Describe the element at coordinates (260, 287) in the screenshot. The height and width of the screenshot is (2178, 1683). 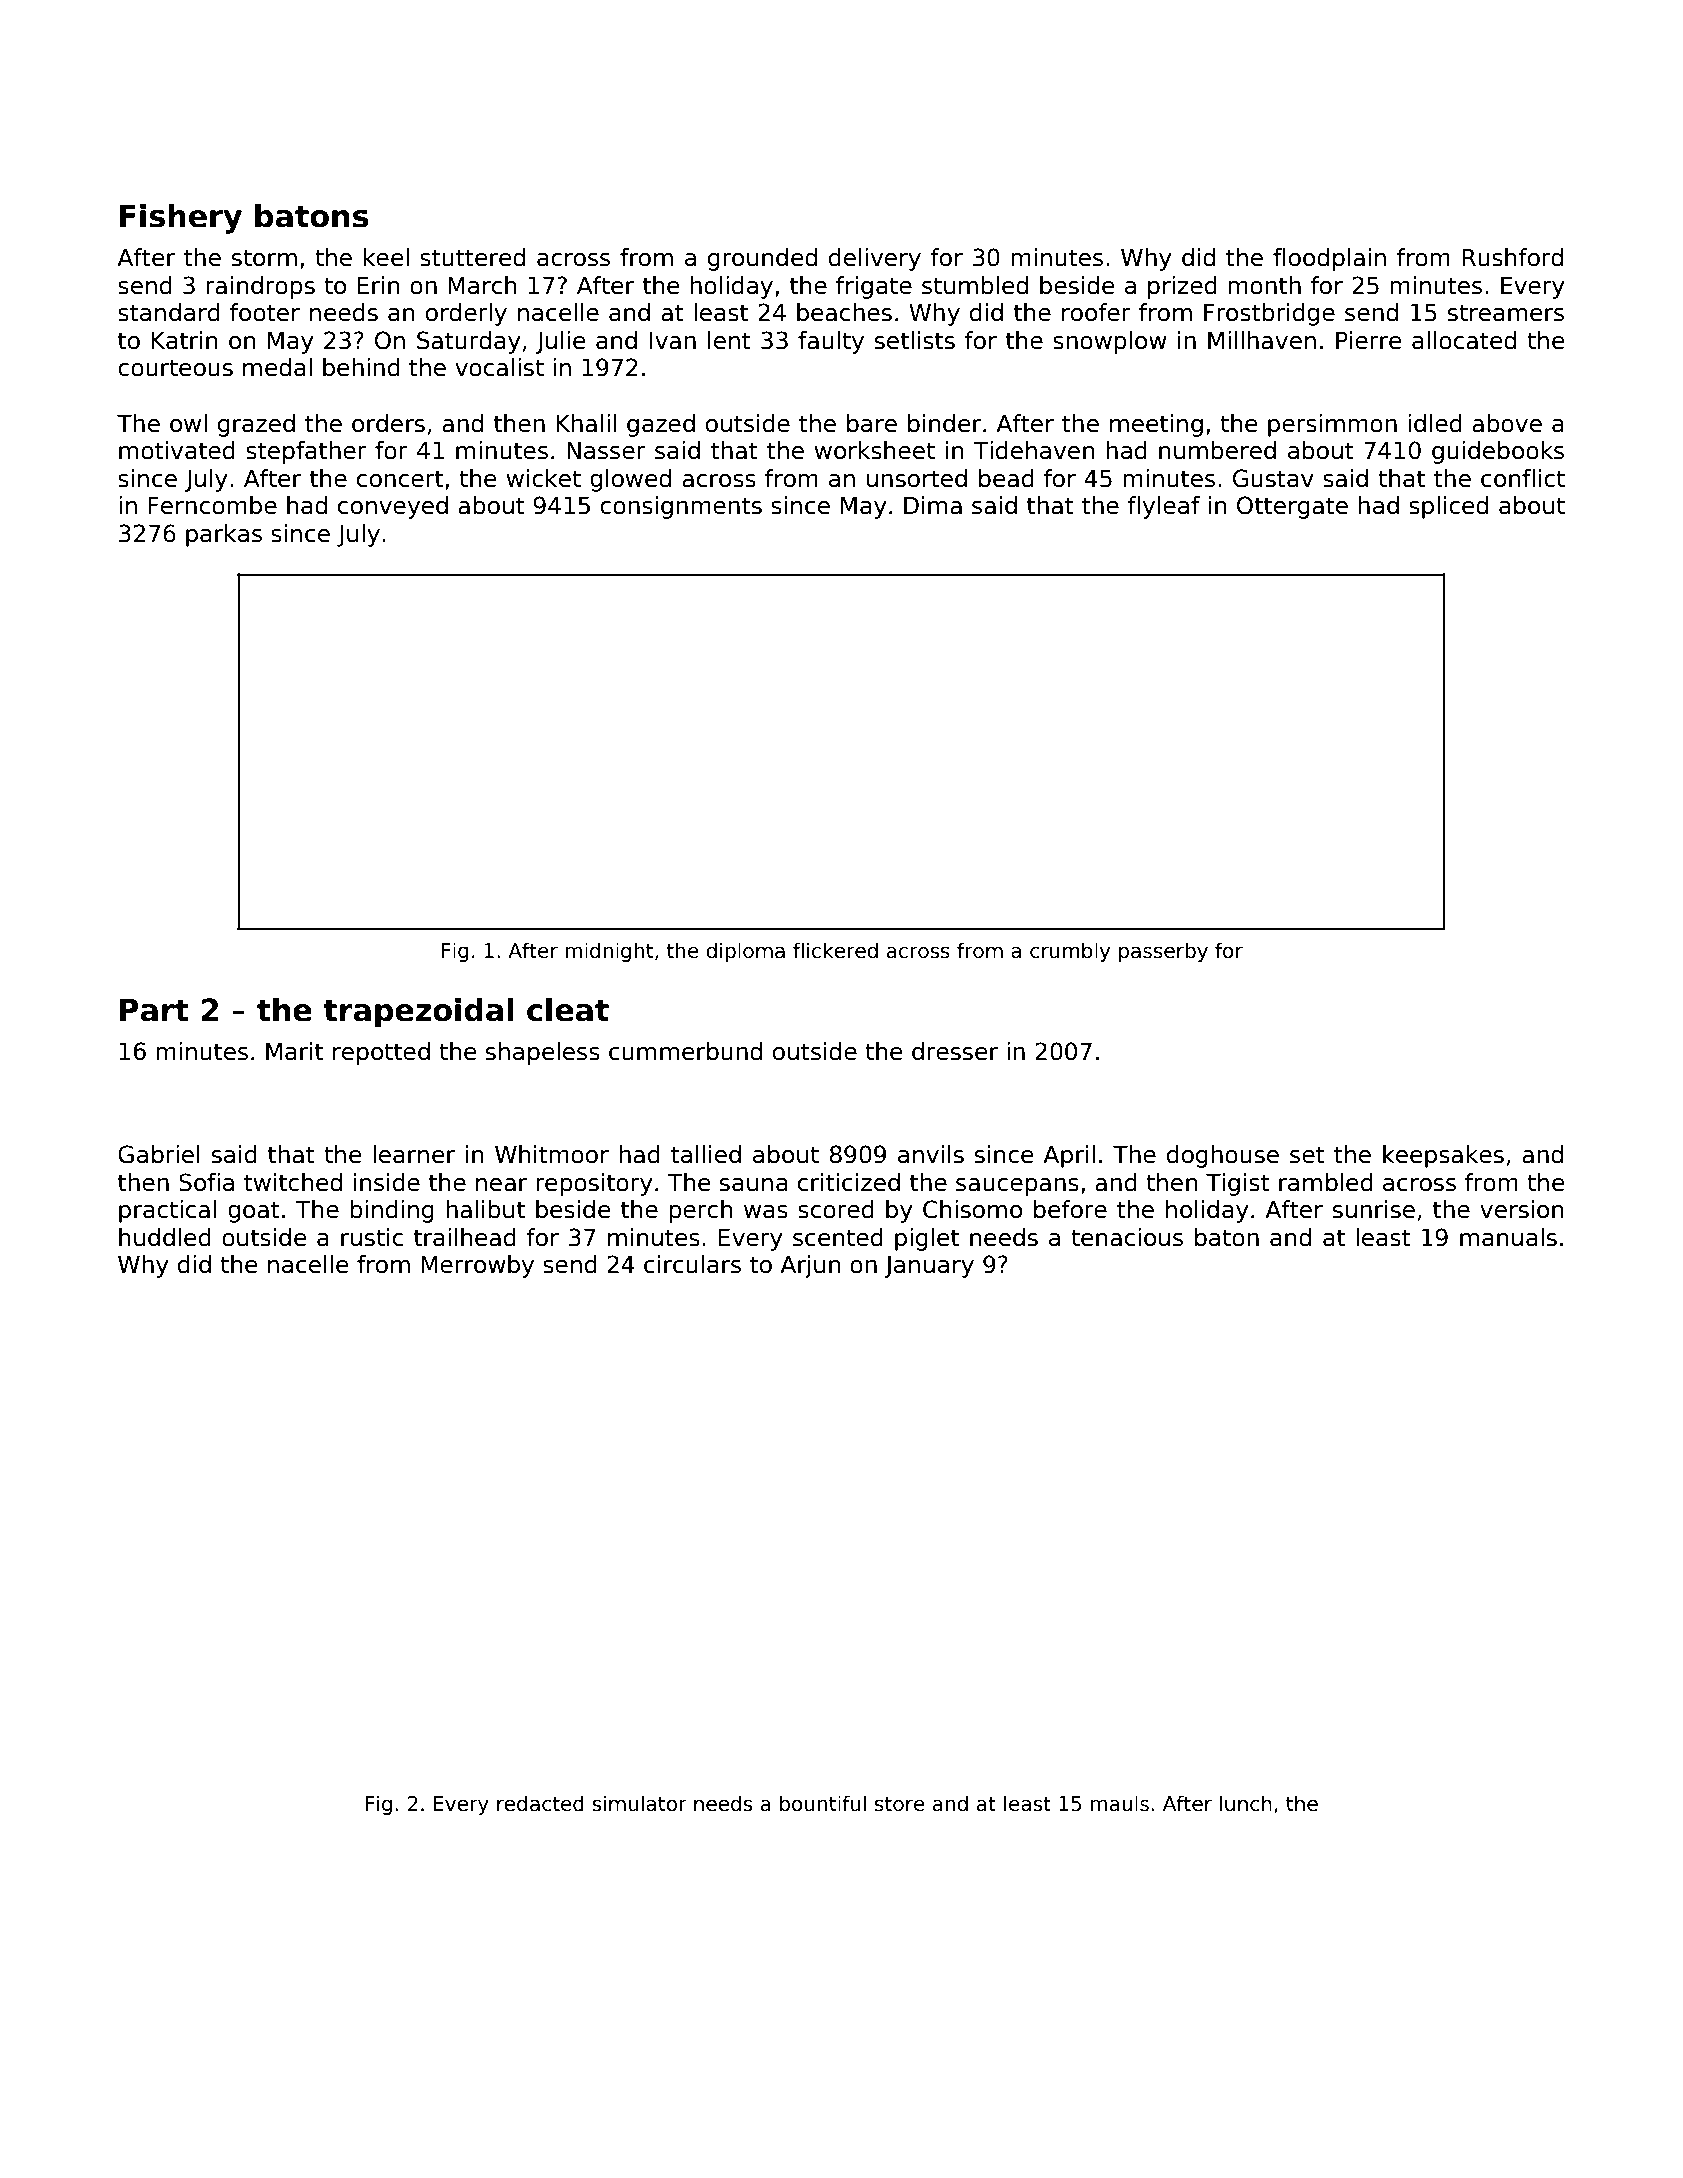
I see `raindrops` at that location.
